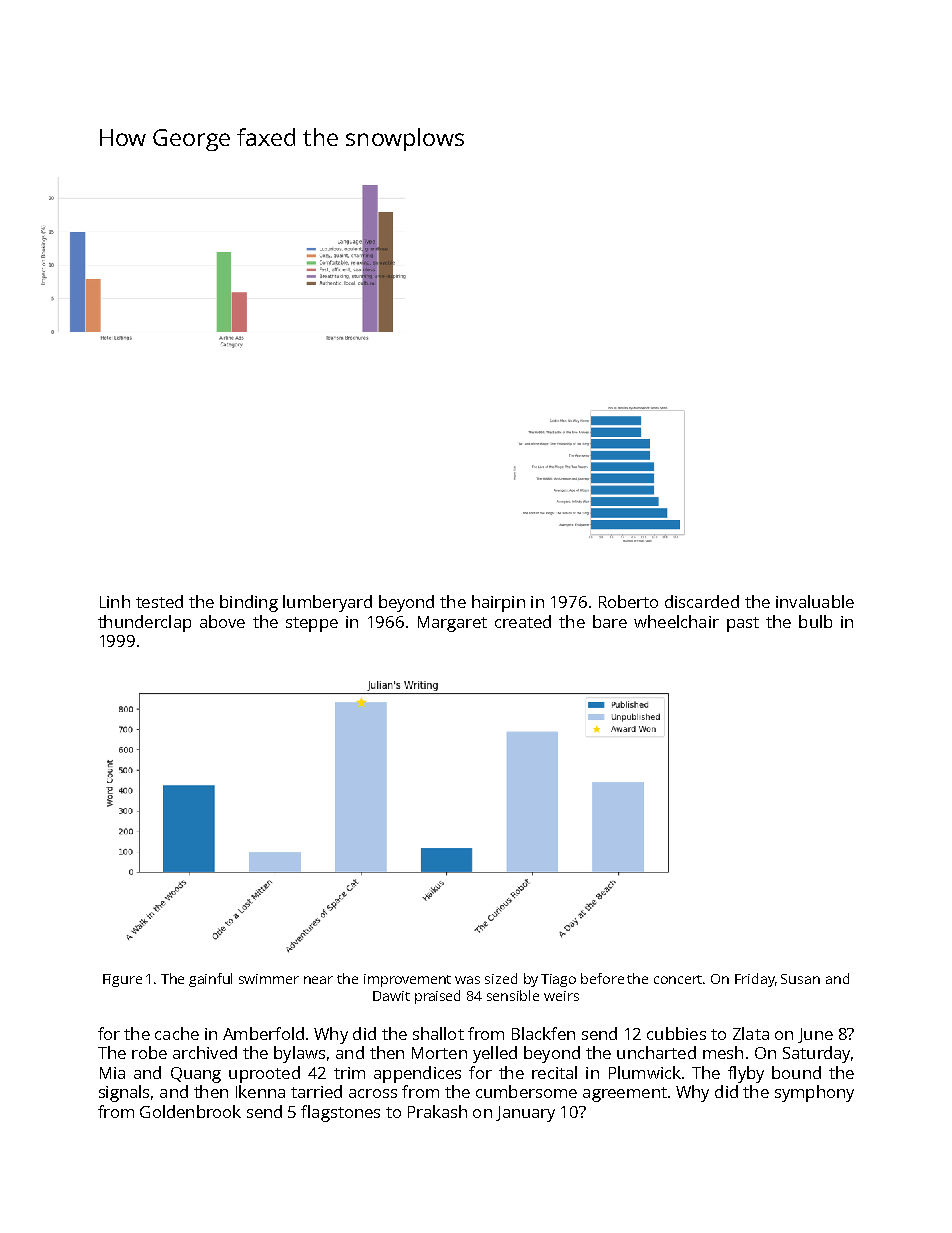 The image size is (952, 1233). I want to click on flagstones, so click(340, 1113).
